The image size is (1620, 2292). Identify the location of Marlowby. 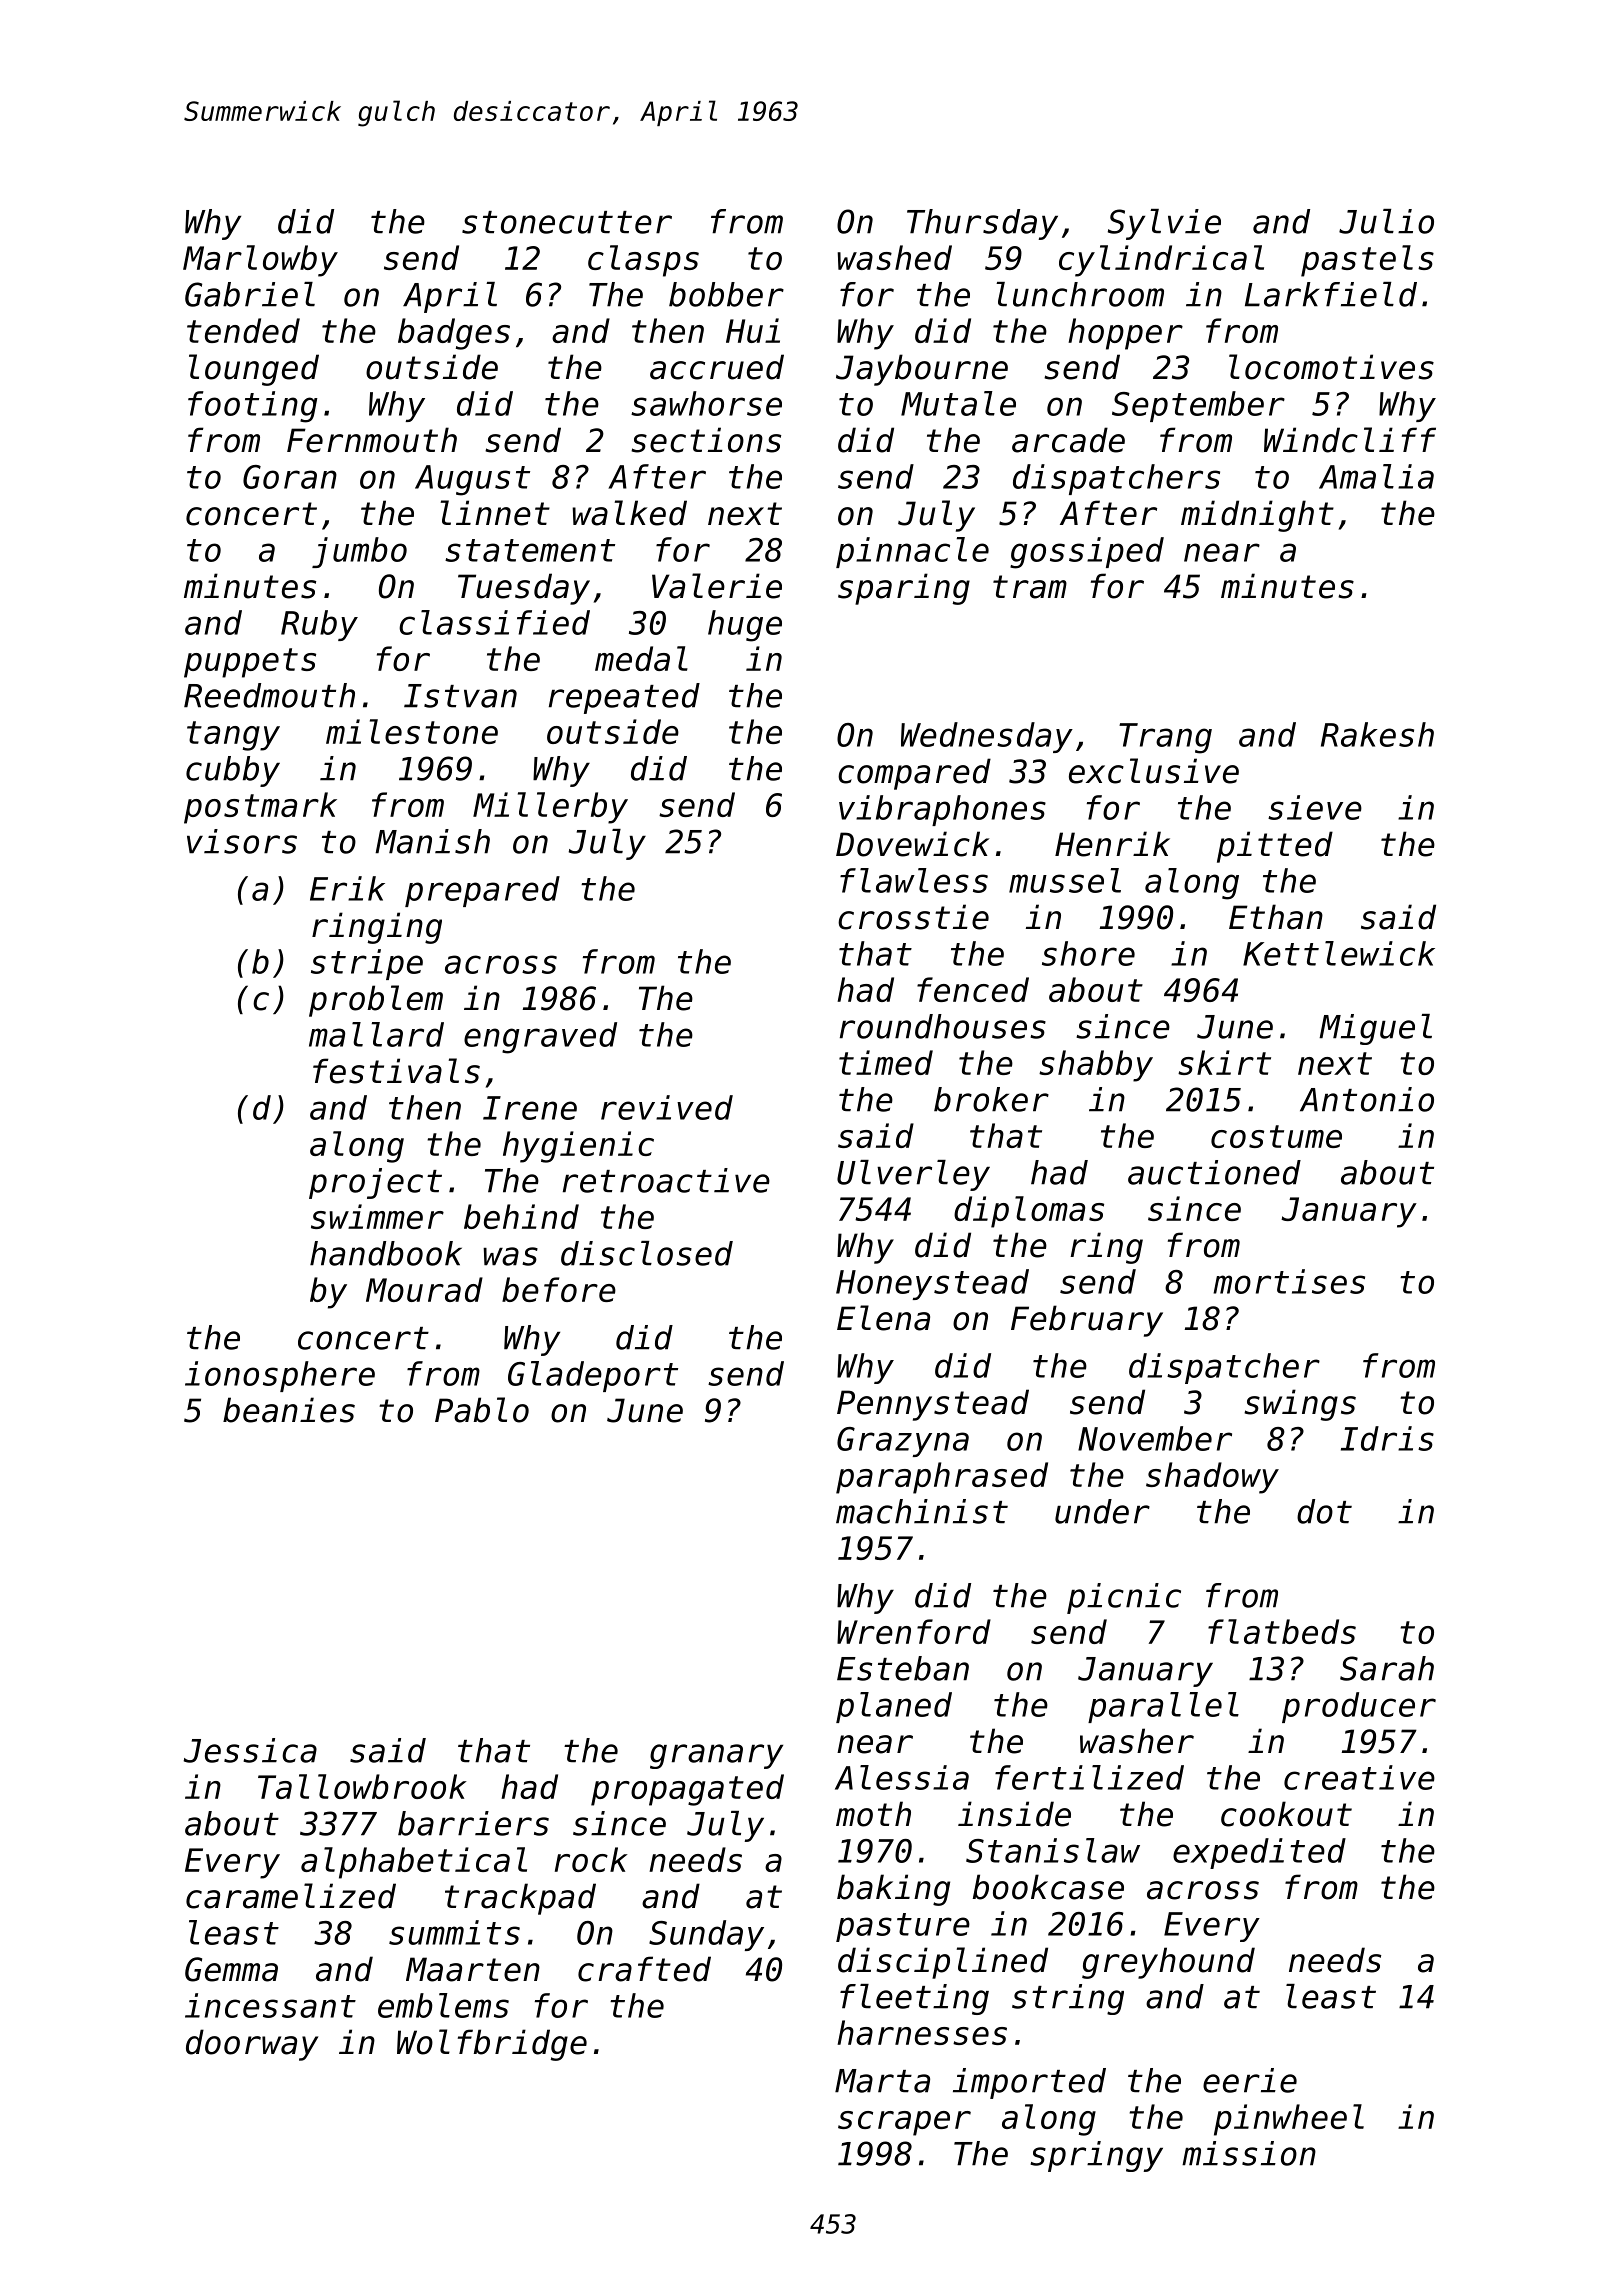
(260, 261).
